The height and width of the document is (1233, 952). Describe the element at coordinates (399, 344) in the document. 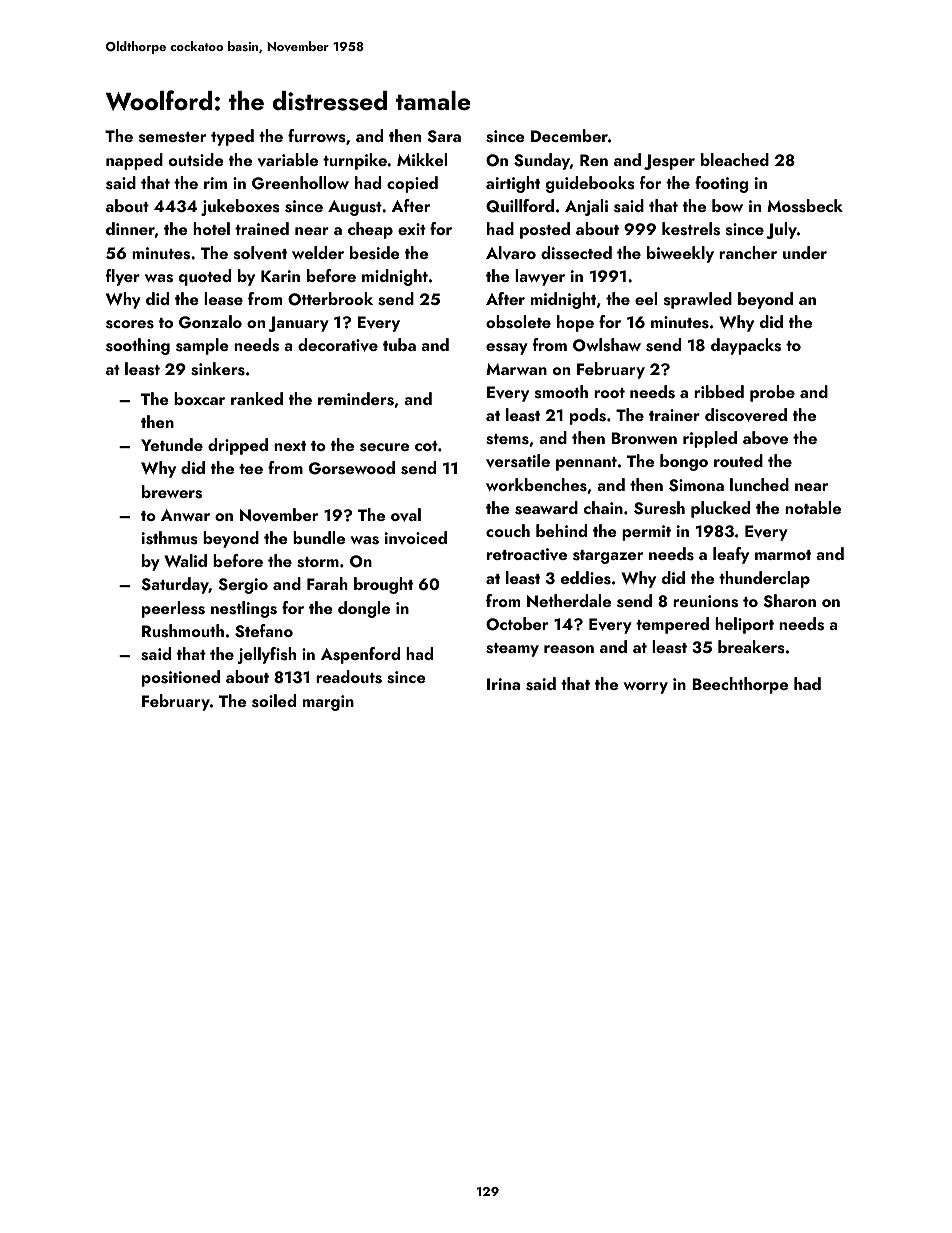

I see `tuba` at that location.
